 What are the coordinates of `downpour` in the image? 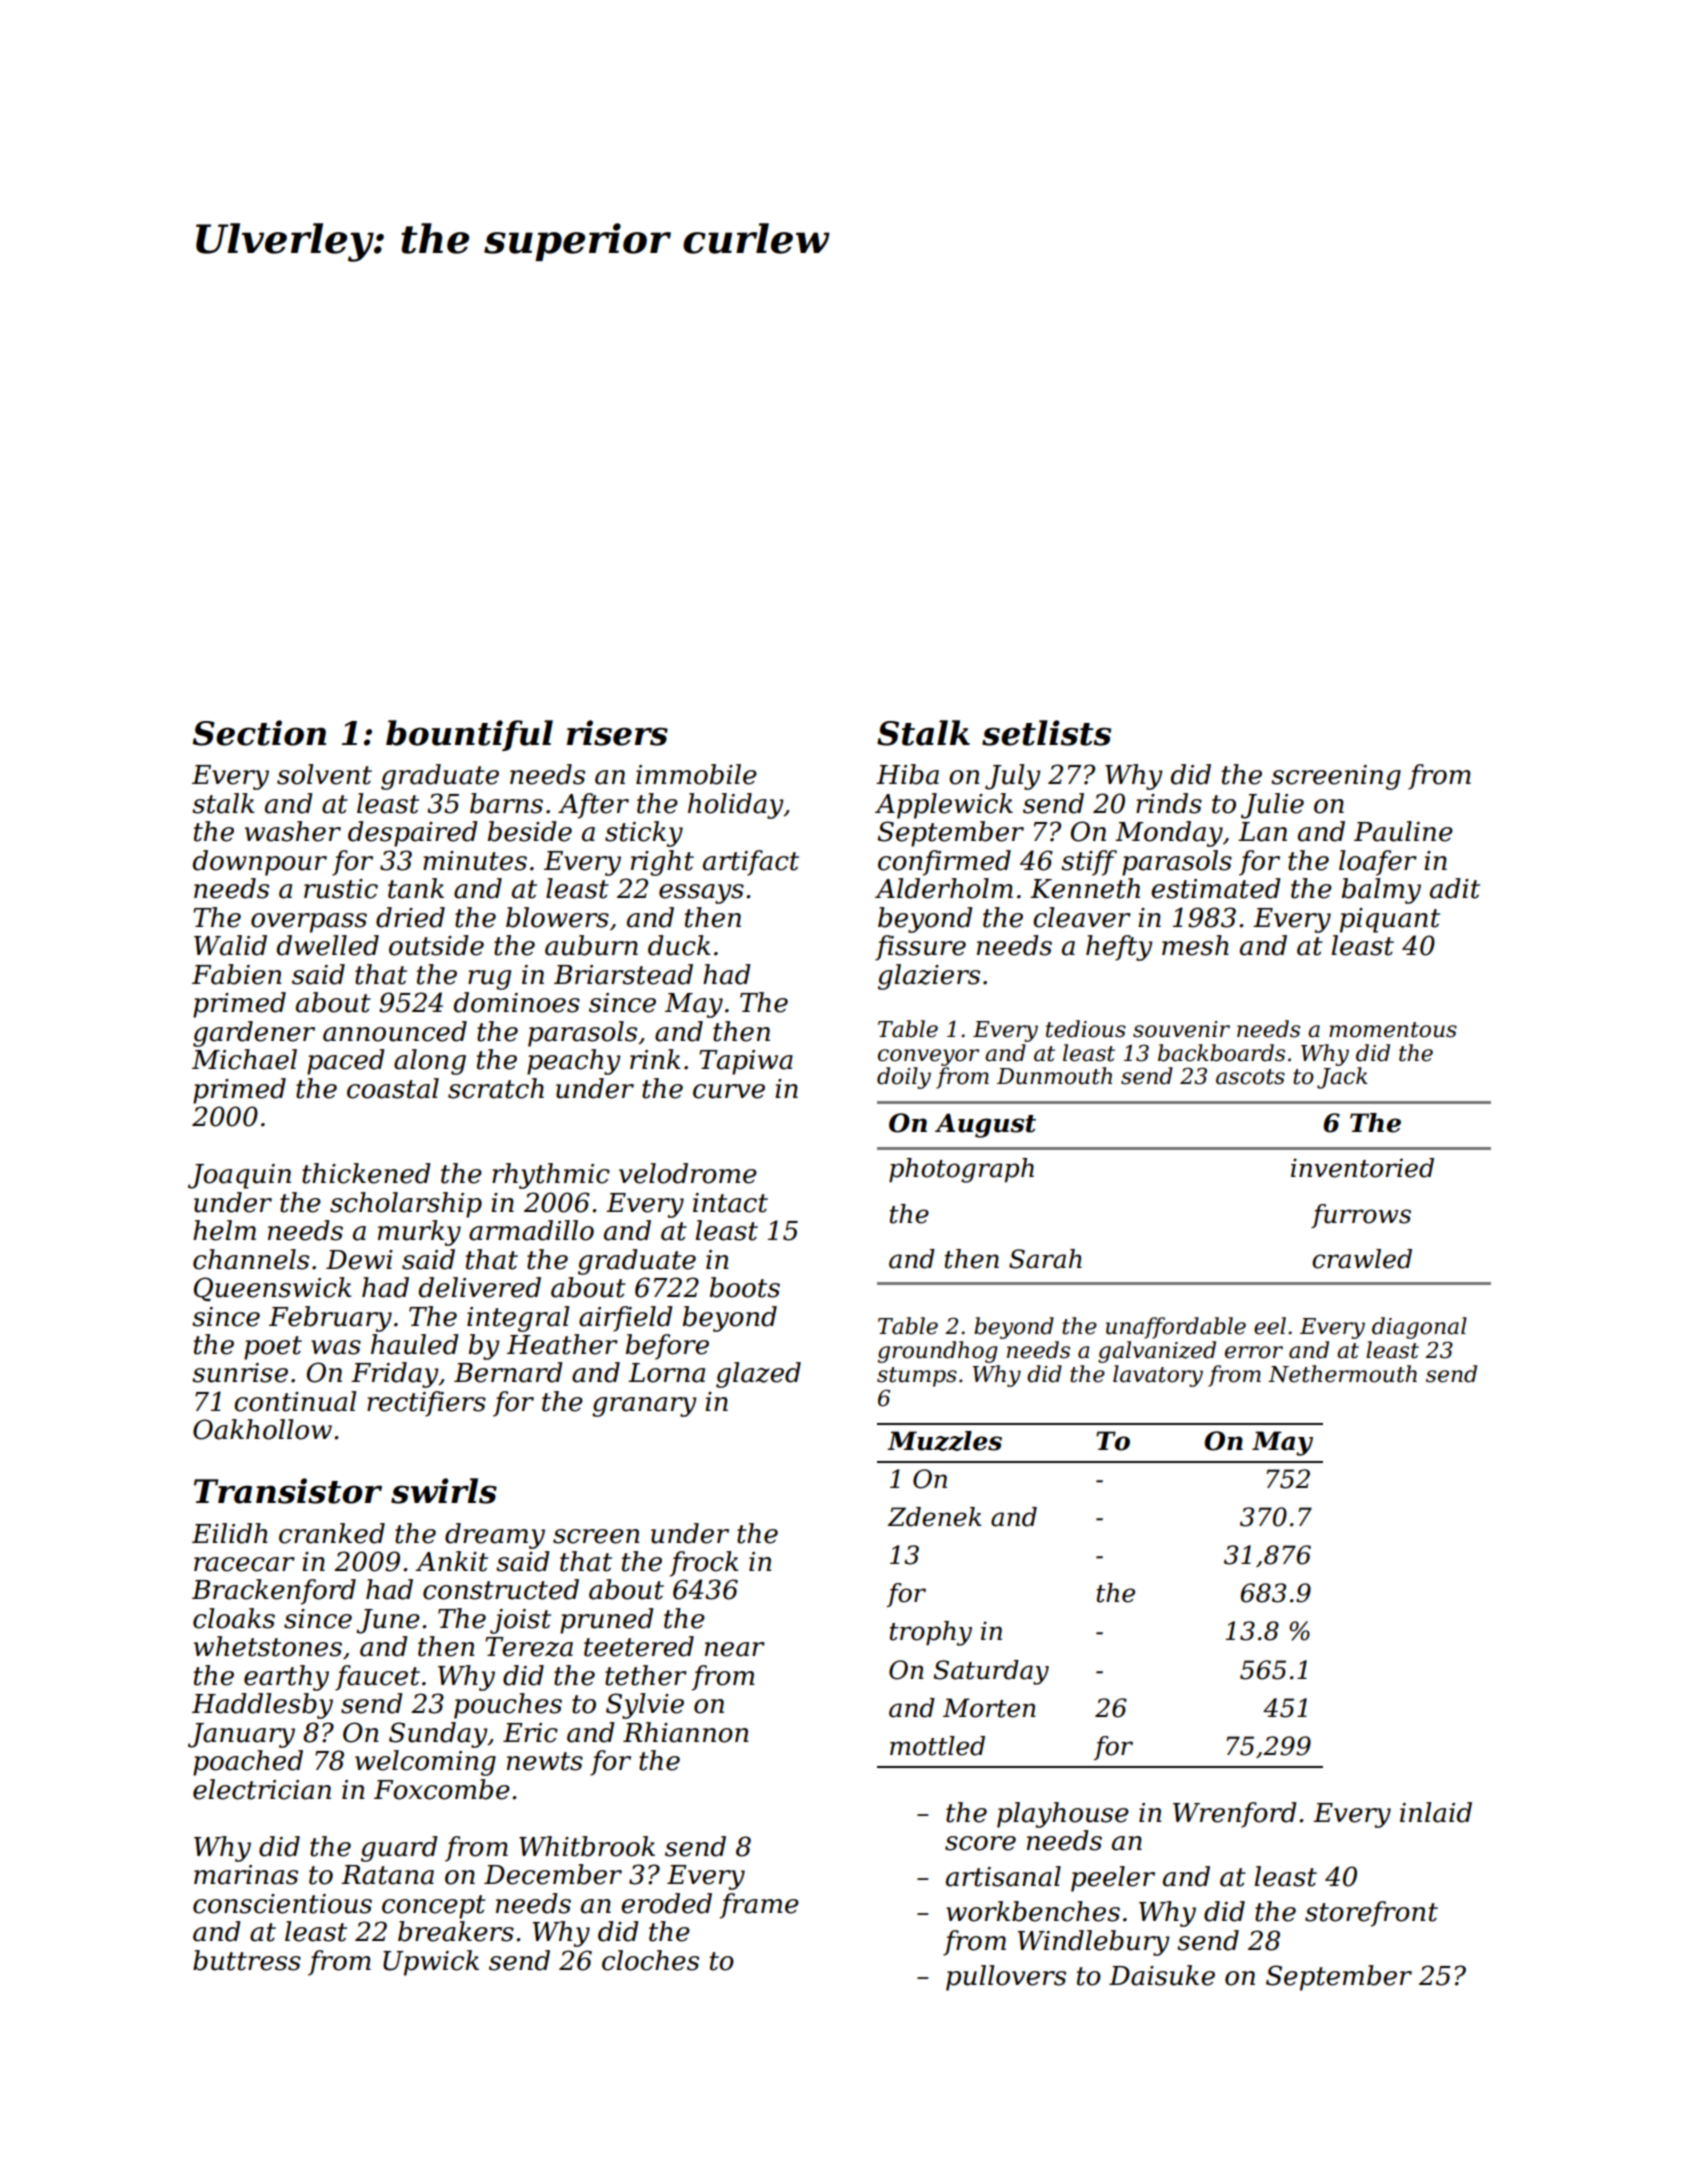 It's located at (260, 863).
